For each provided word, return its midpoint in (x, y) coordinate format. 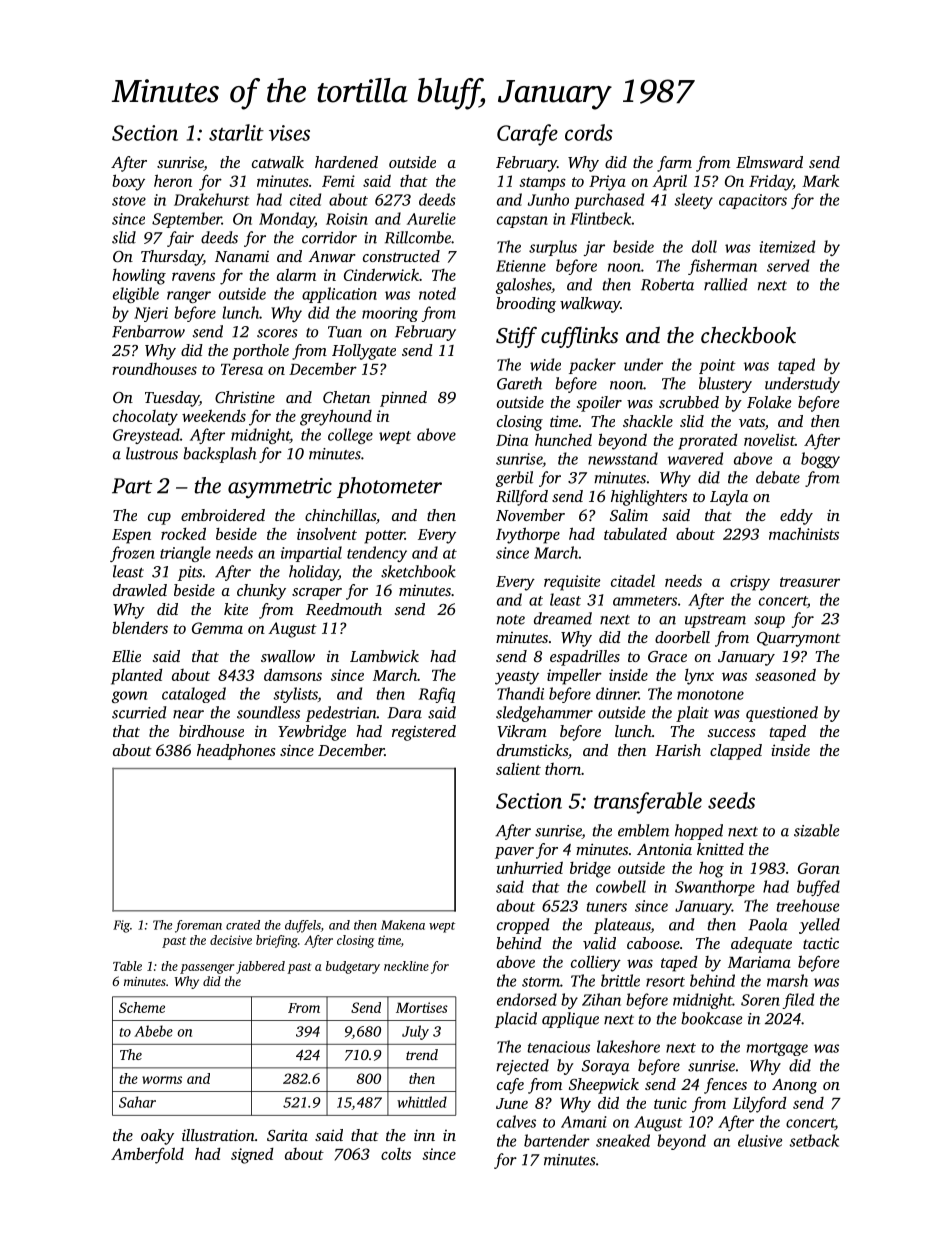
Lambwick (384, 656)
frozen (132, 554)
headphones (236, 752)
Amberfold (147, 1155)
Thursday (172, 258)
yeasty (517, 678)
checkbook (748, 334)
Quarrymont (799, 639)
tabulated (635, 533)
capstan (522, 221)
